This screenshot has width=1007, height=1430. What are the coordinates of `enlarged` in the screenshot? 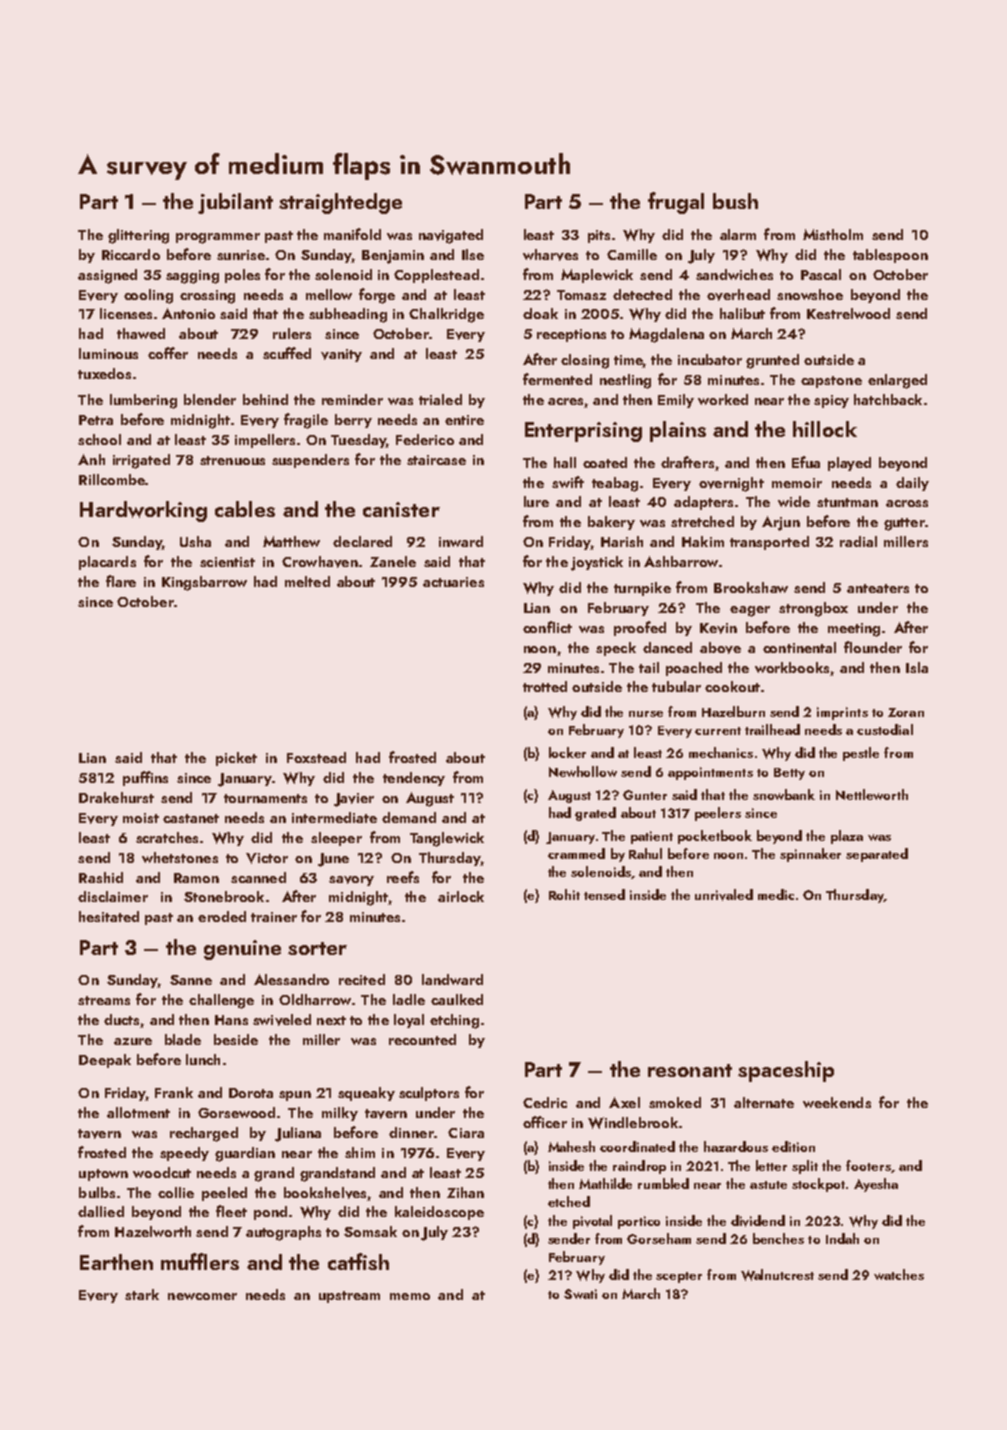 It's located at (897, 381).
